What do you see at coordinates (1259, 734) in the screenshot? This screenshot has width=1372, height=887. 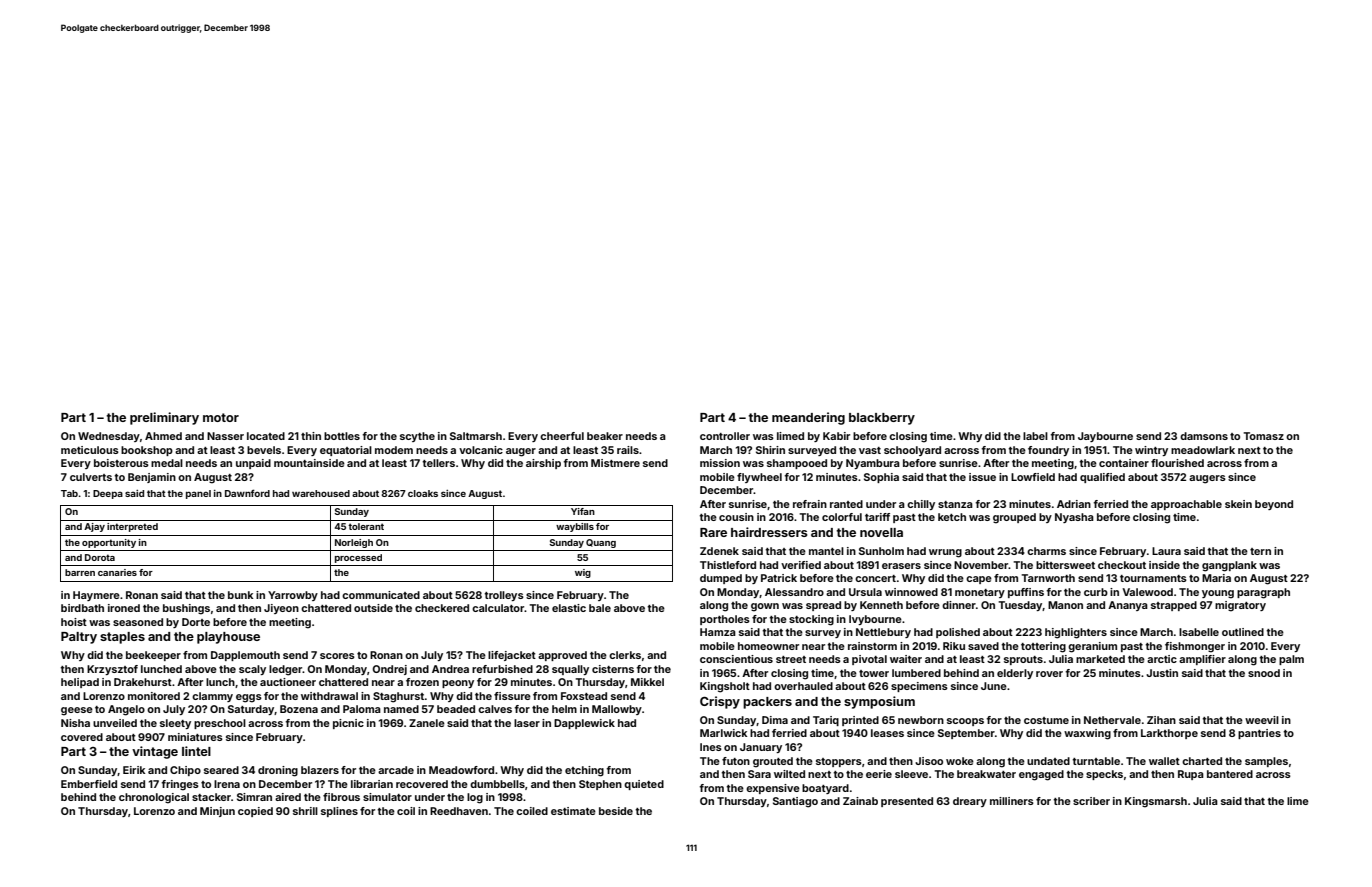 I see `pantries` at bounding box center [1259, 734].
